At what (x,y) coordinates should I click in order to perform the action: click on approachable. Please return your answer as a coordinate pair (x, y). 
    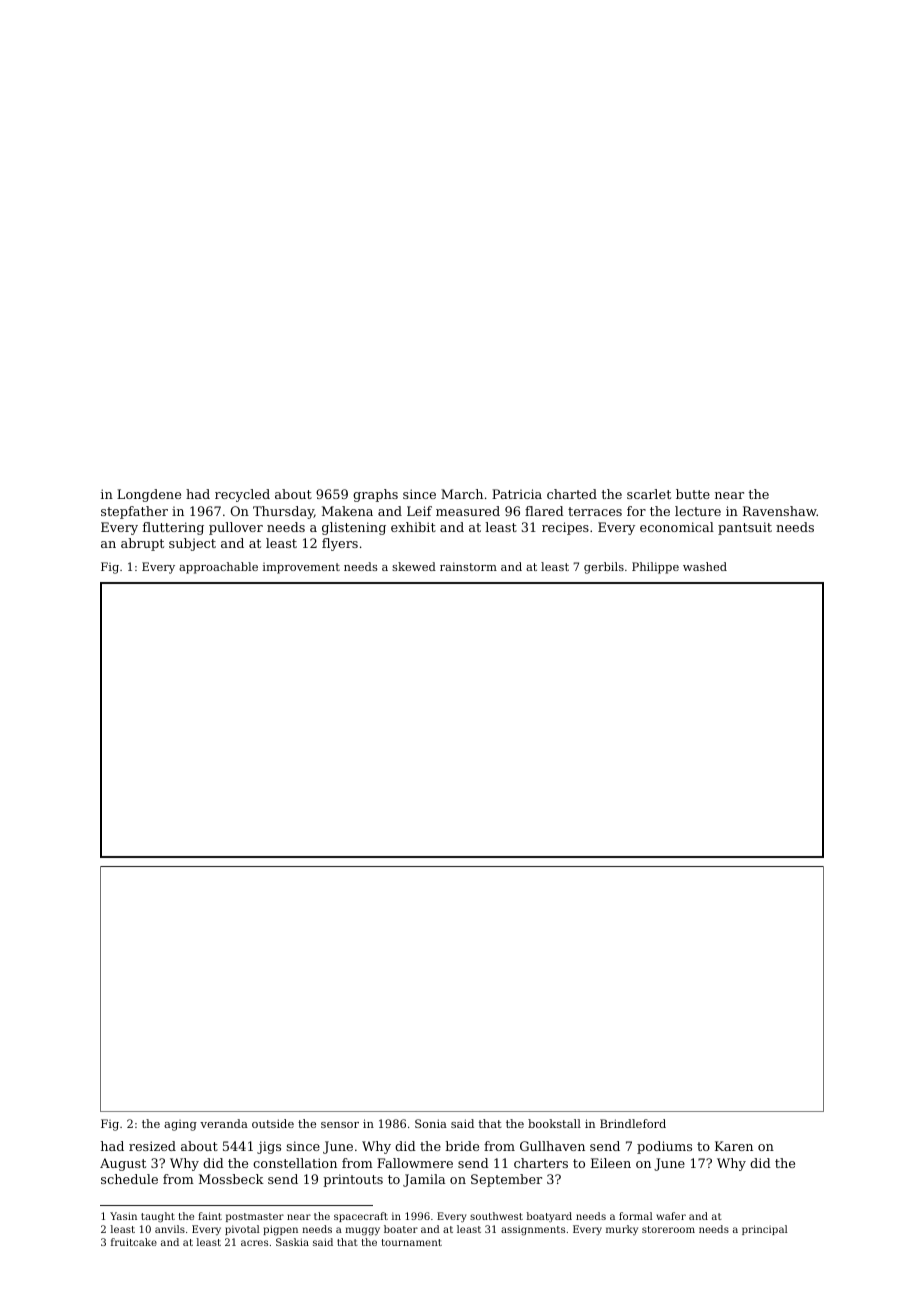
    Looking at the image, I should click on (218, 568).
